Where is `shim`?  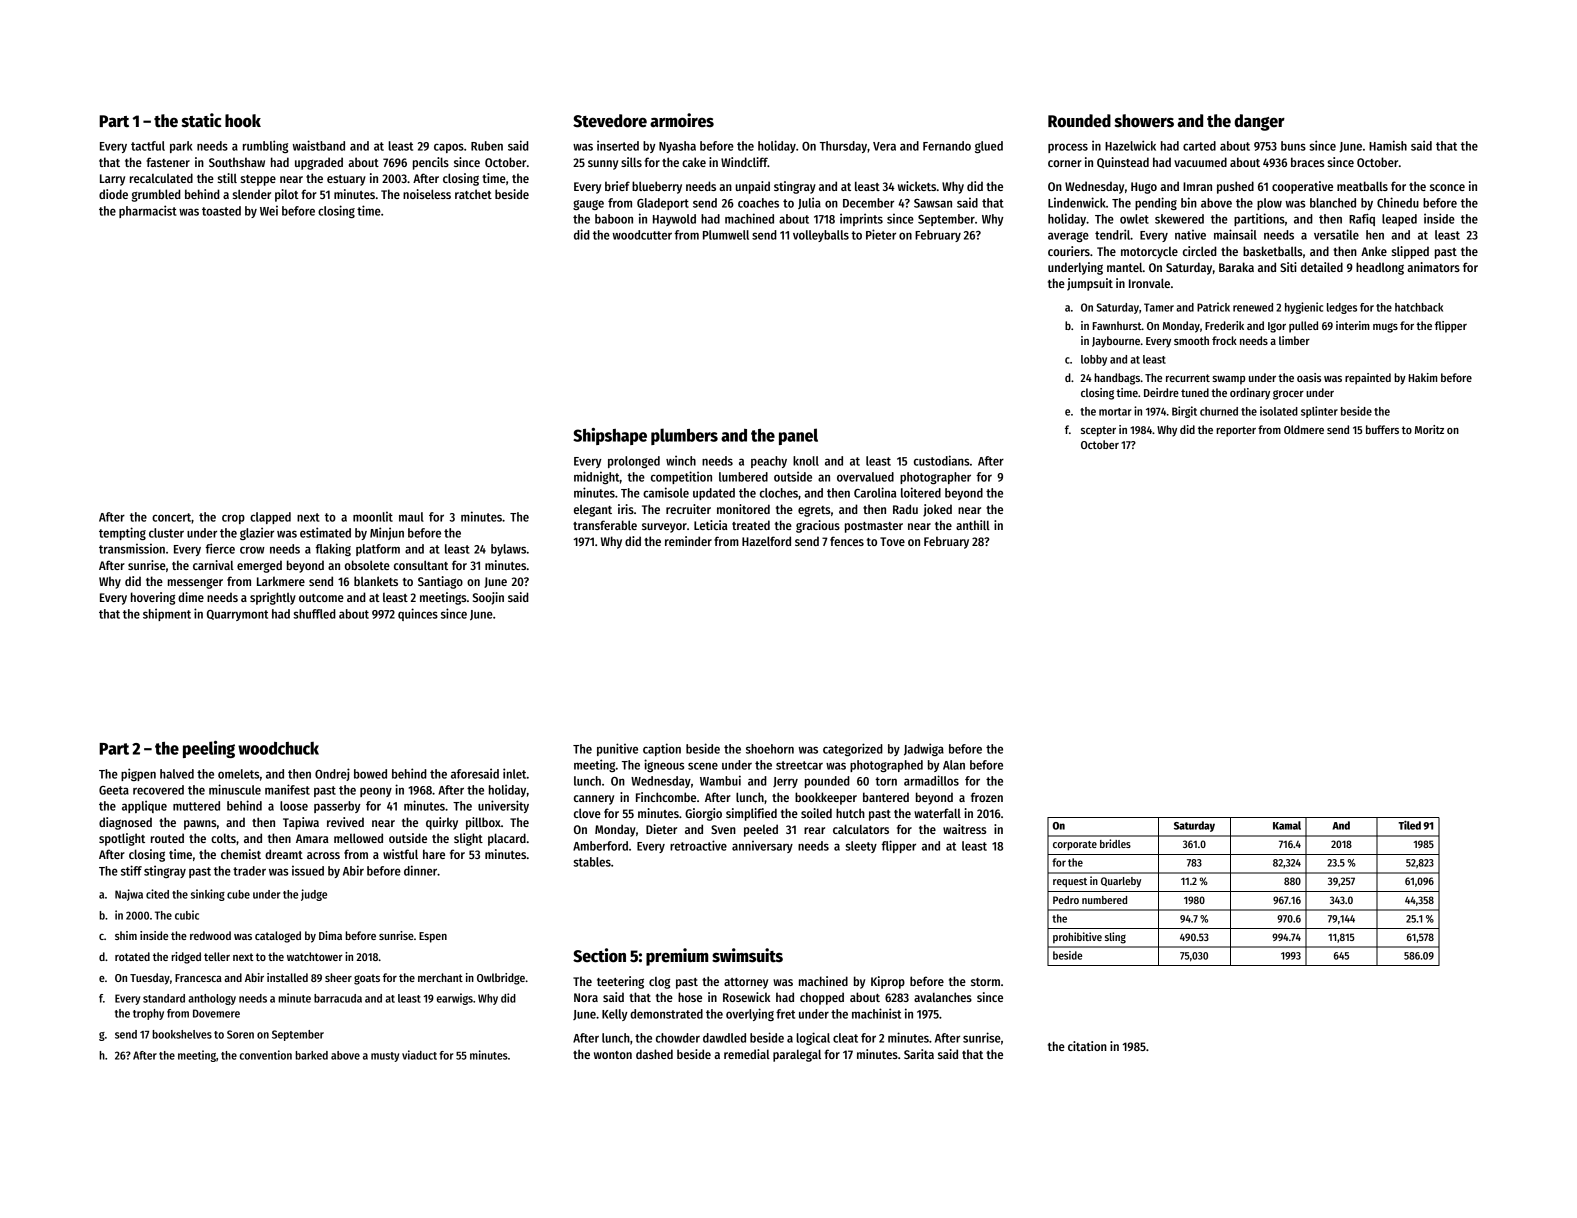 shim is located at coordinates (126, 935).
